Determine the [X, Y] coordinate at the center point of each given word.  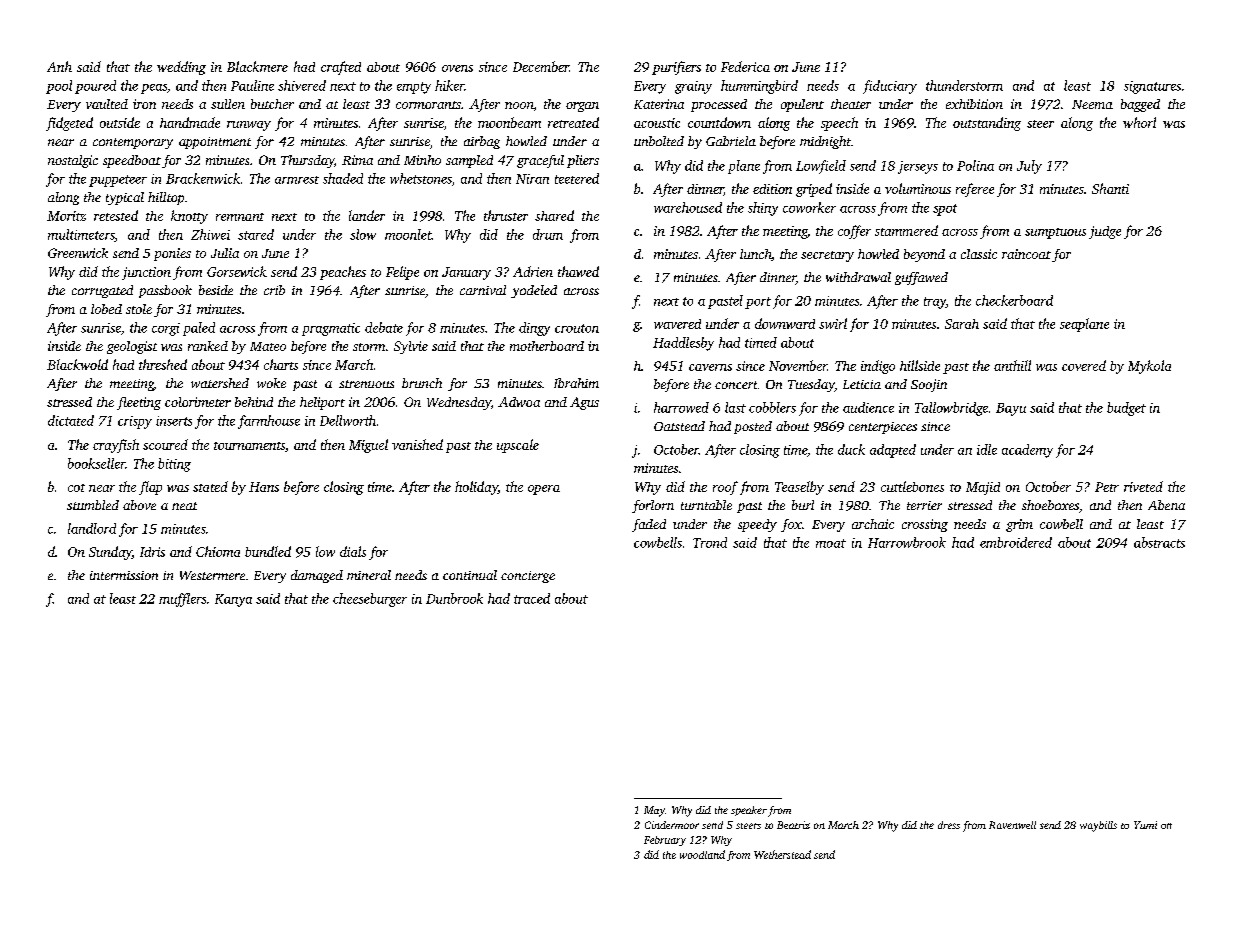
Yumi [1145, 825]
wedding [181, 68]
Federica [745, 66]
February [665, 841]
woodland [702, 854]
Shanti [1110, 188]
